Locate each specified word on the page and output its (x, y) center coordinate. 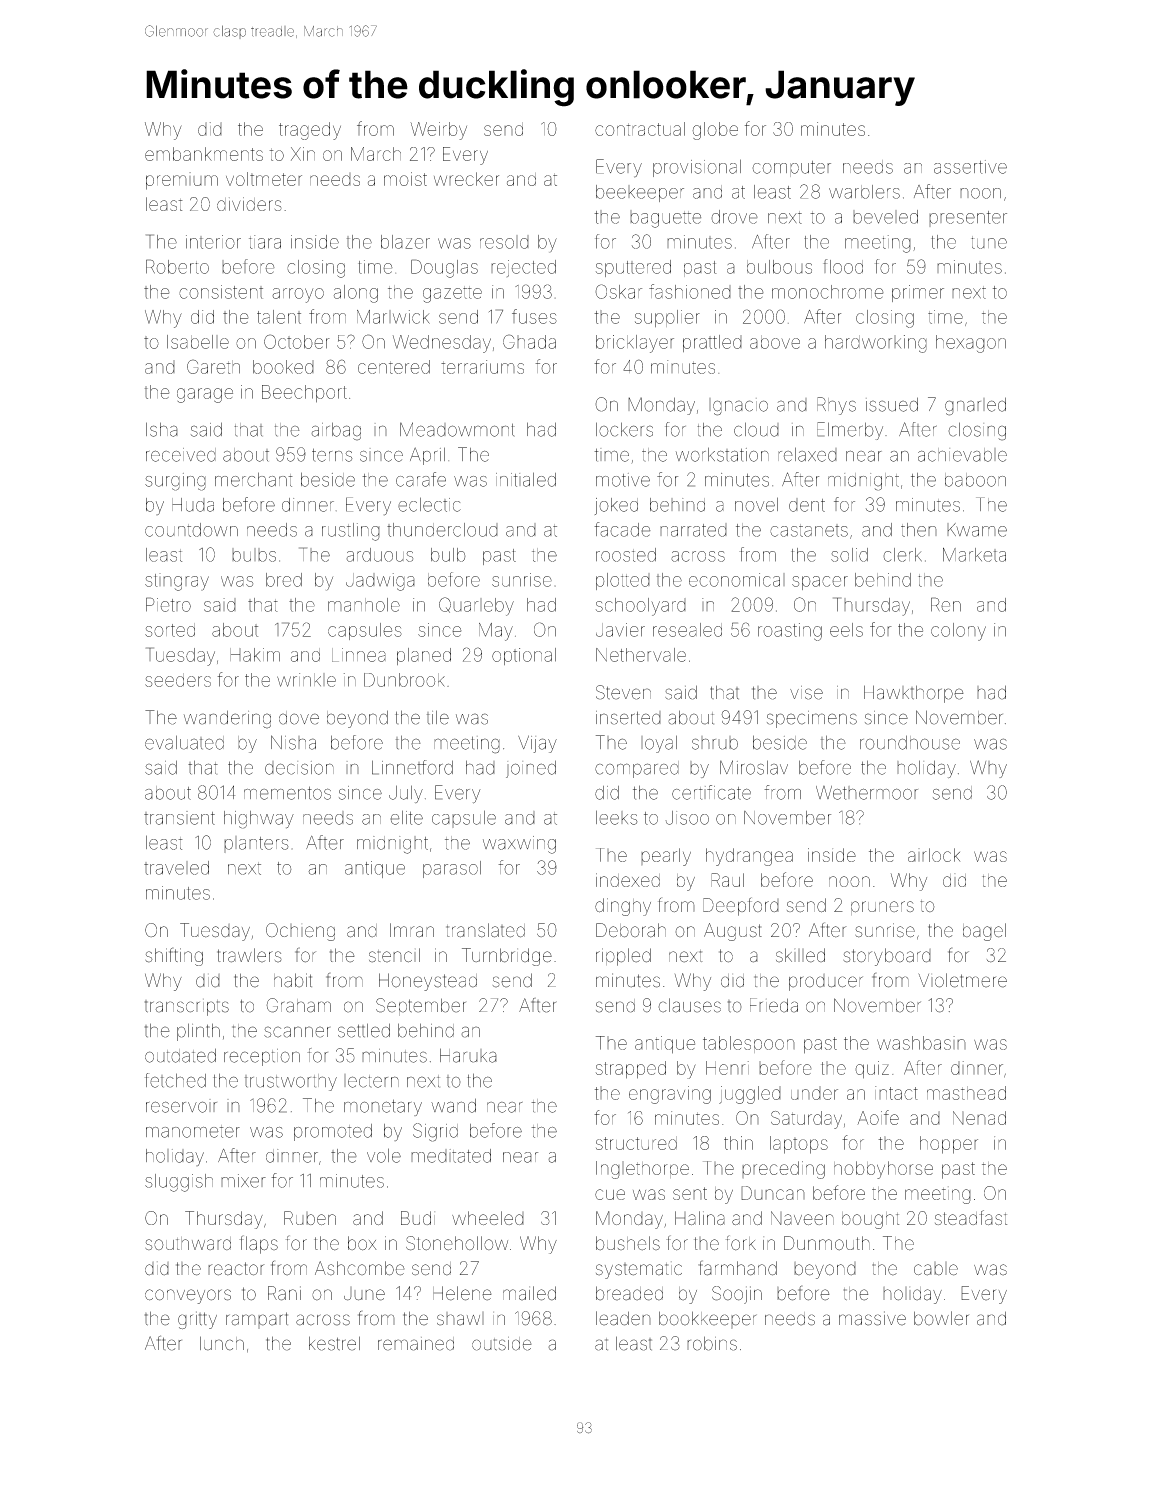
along (356, 294)
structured (636, 1143)
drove (734, 217)
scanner (297, 1032)
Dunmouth (827, 1243)
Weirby (438, 131)
